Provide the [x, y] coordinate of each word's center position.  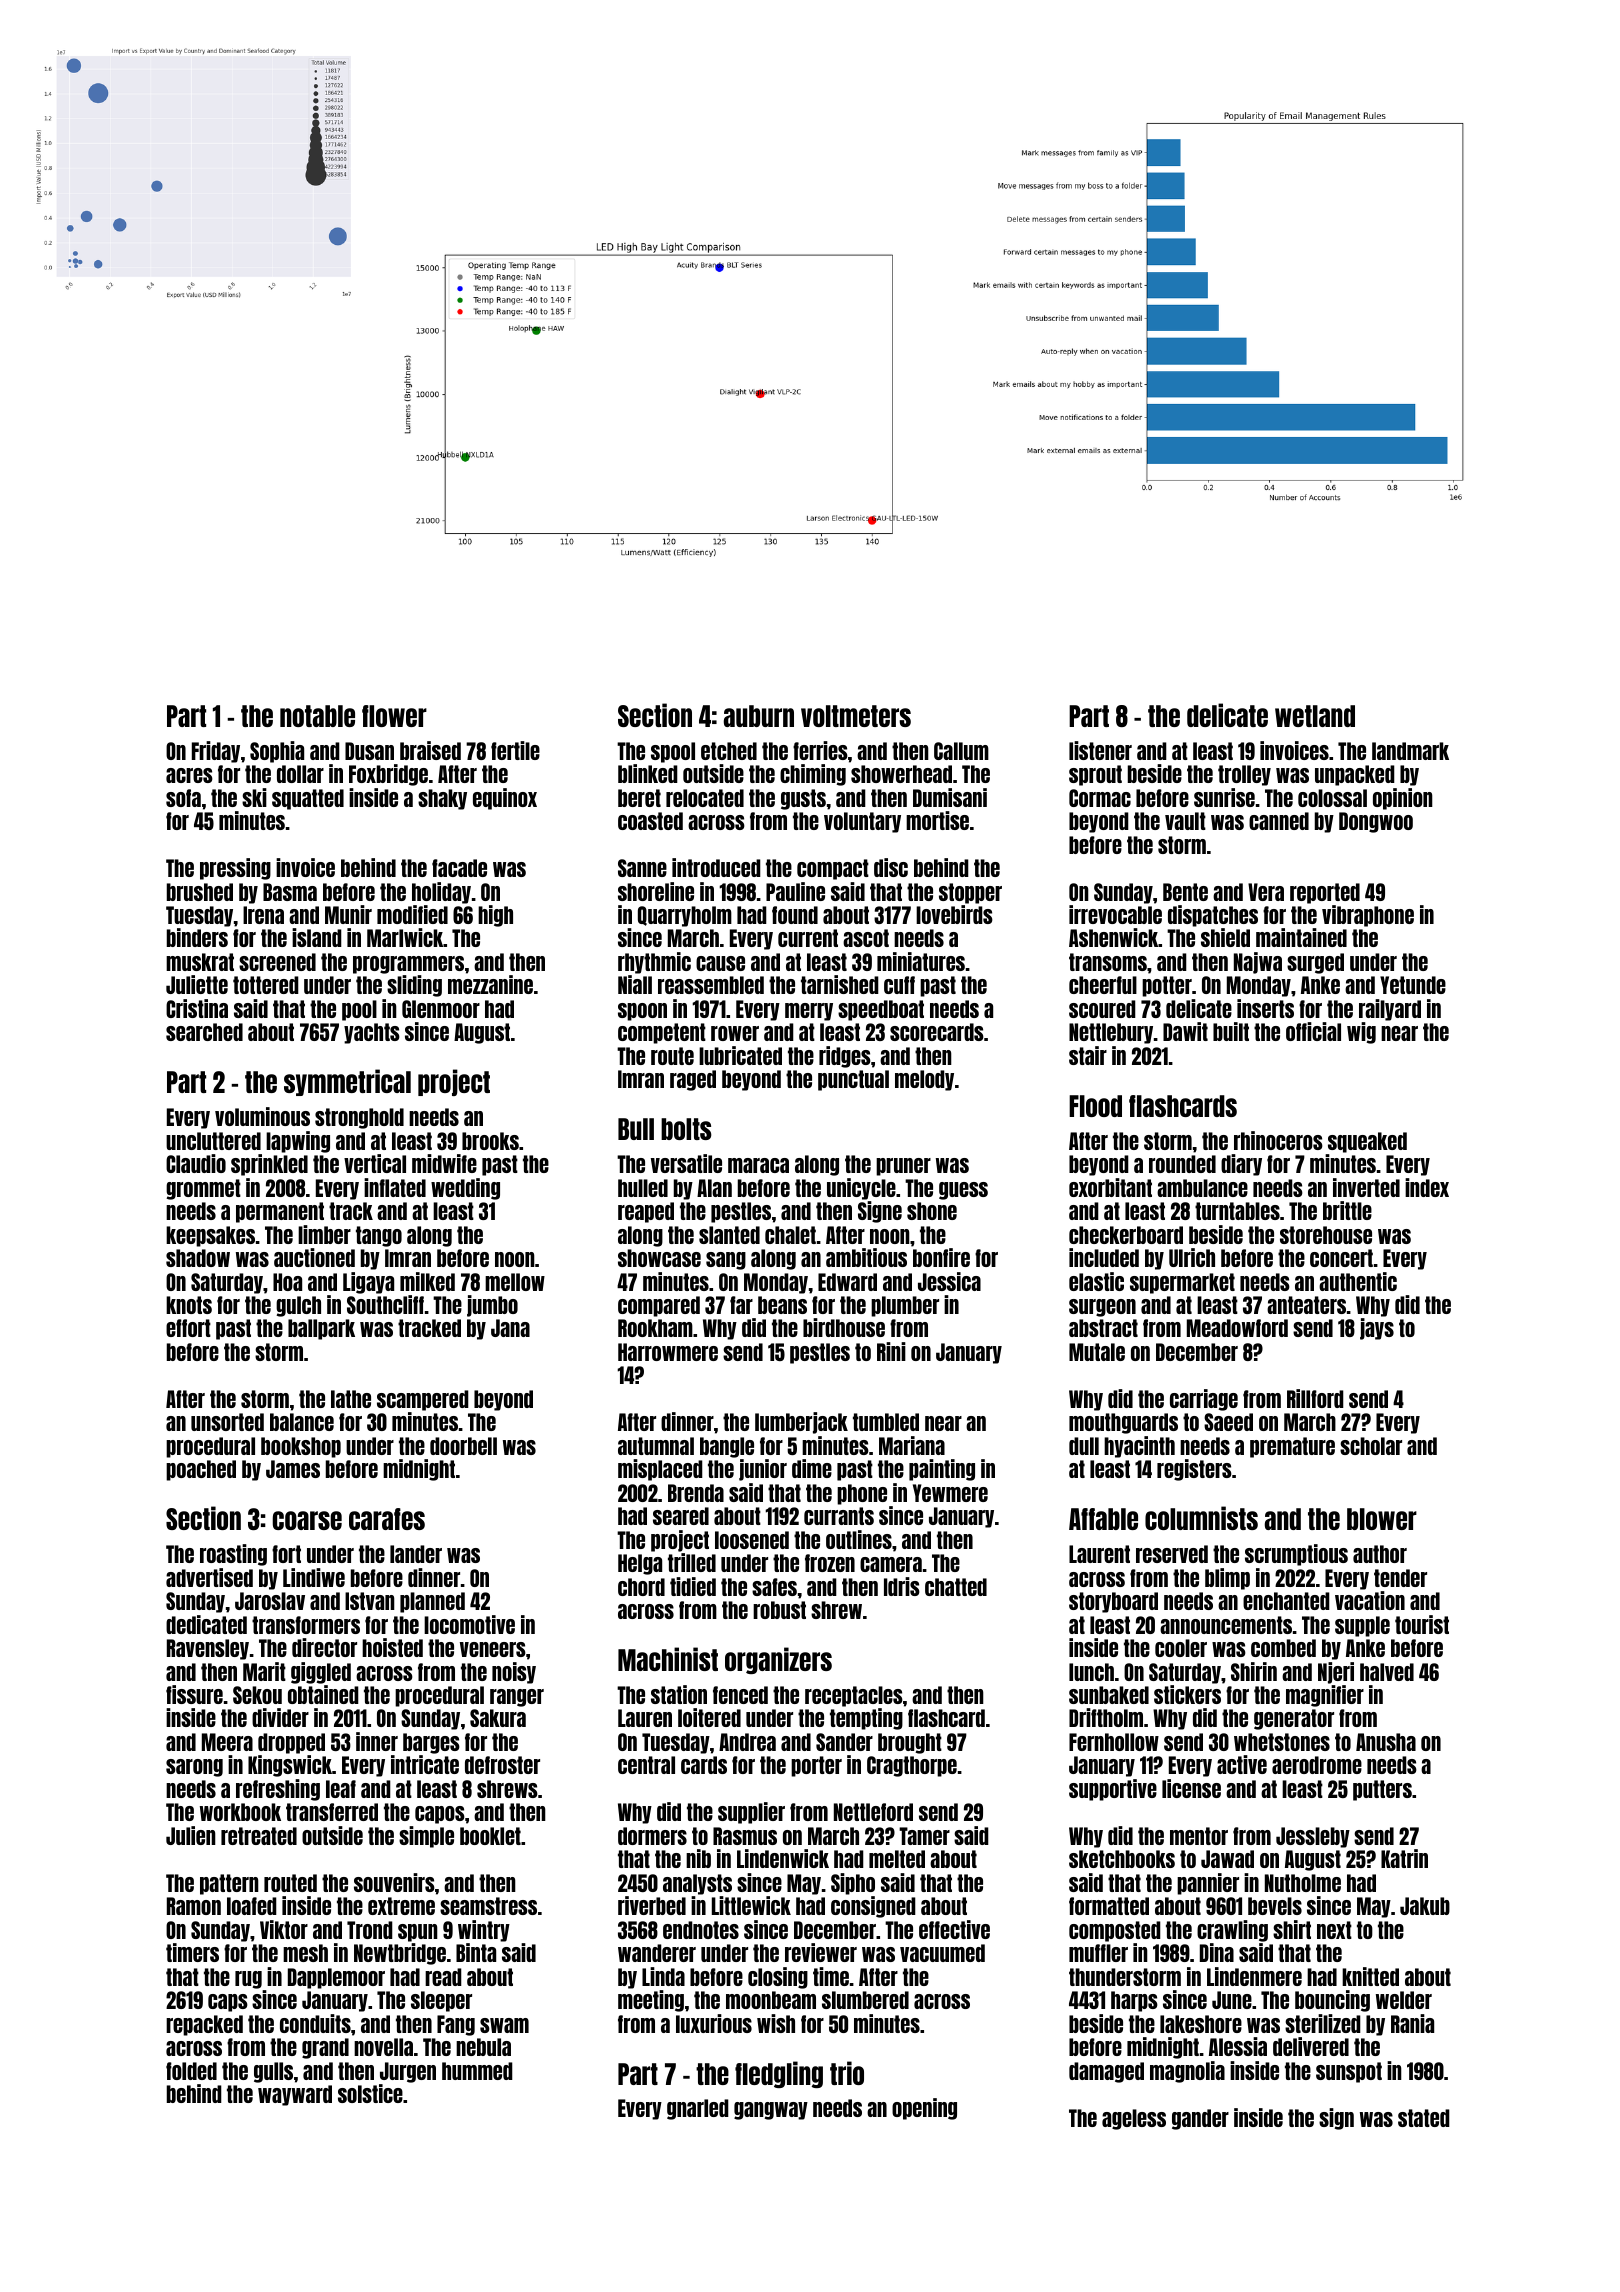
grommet [203, 1189]
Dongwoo [1376, 822]
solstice [370, 2093]
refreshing [278, 1790]
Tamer [924, 1836]
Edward [847, 1282]
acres [189, 775]
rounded [1182, 1164]
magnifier [1325, 1696]
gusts [803, 799]
